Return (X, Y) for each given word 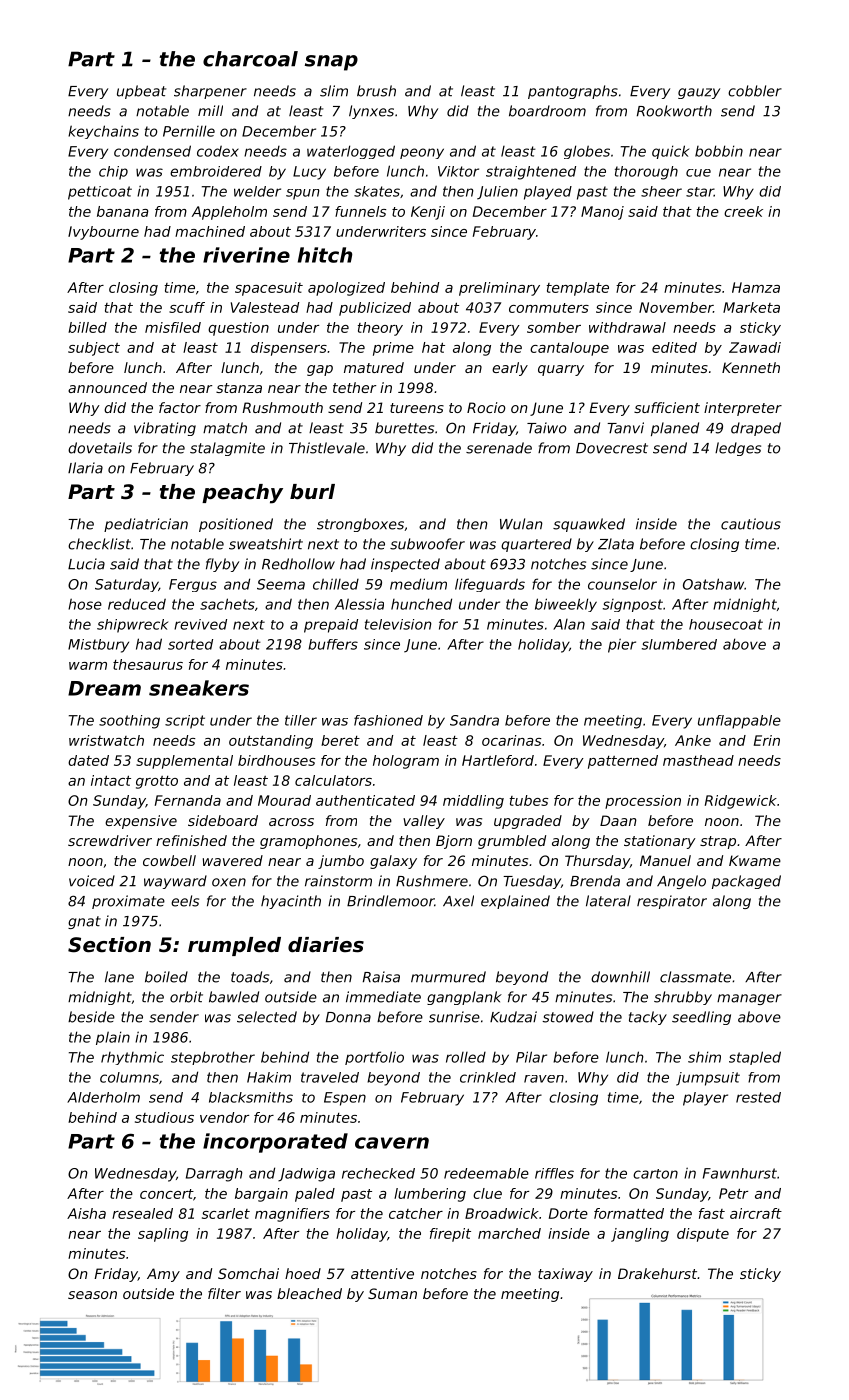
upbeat (141, 92)
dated (88, 760)
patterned (623, 762)
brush (376, 91)
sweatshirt (266, 544)
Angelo (681, 882)
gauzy (699, 93)
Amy (163, 1275)
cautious (751, 524)
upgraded (528, 822)
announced (107, 387)
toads (250, 977)
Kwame (755, 860)
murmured (448, 977)
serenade (499, 448)
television (398, 624)
